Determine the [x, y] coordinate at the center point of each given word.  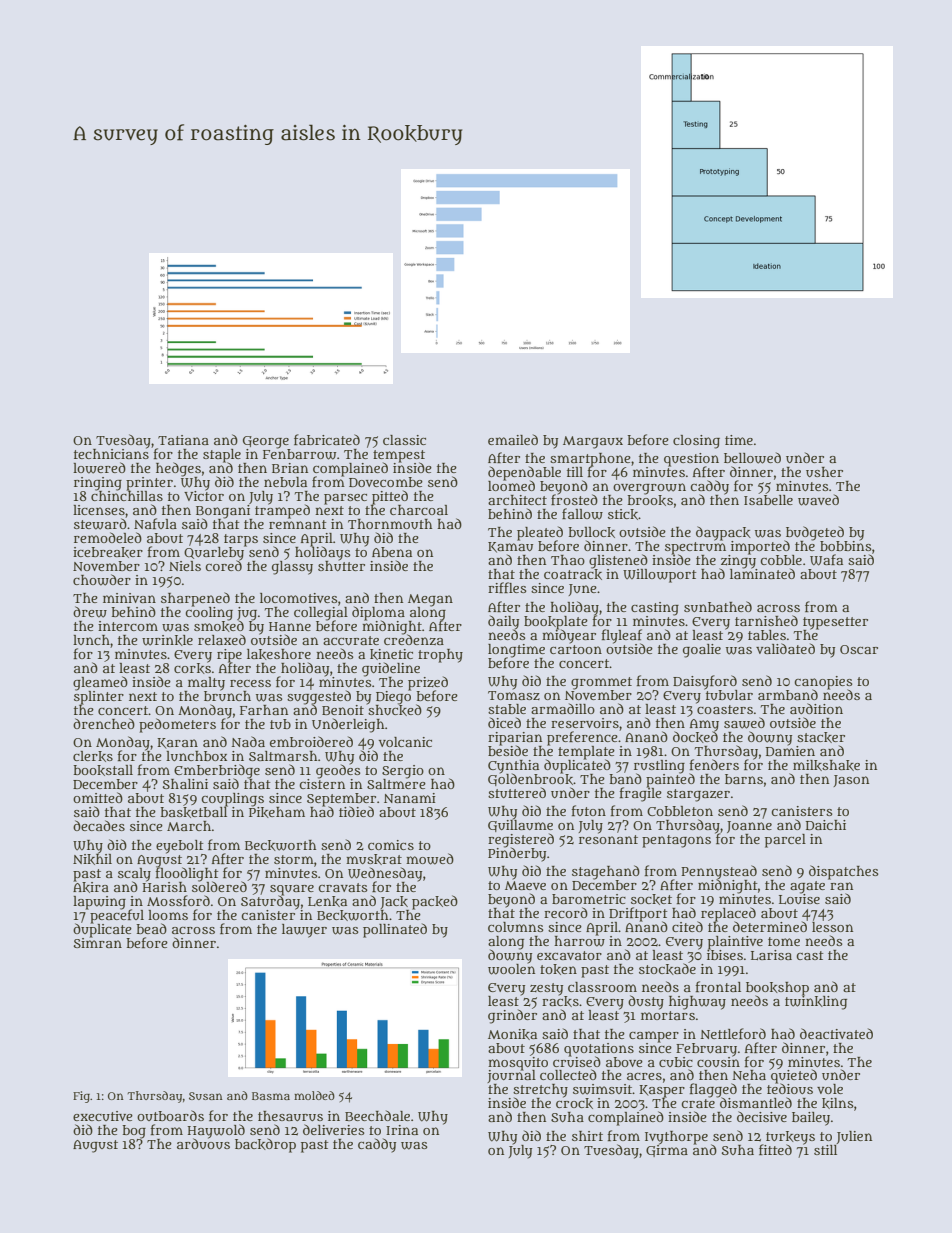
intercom [128, 626]
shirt [587, 1136]
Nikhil [92, 859]
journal [511, 1076]
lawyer [304, 931]
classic [404, 440]
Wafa [826, 560]
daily [503, 622]
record [566, 912]
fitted [775, 1149]
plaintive [735, 943]
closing [696, 442]
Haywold [216, 1131]
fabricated [327, 439]
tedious [790, 1089]
